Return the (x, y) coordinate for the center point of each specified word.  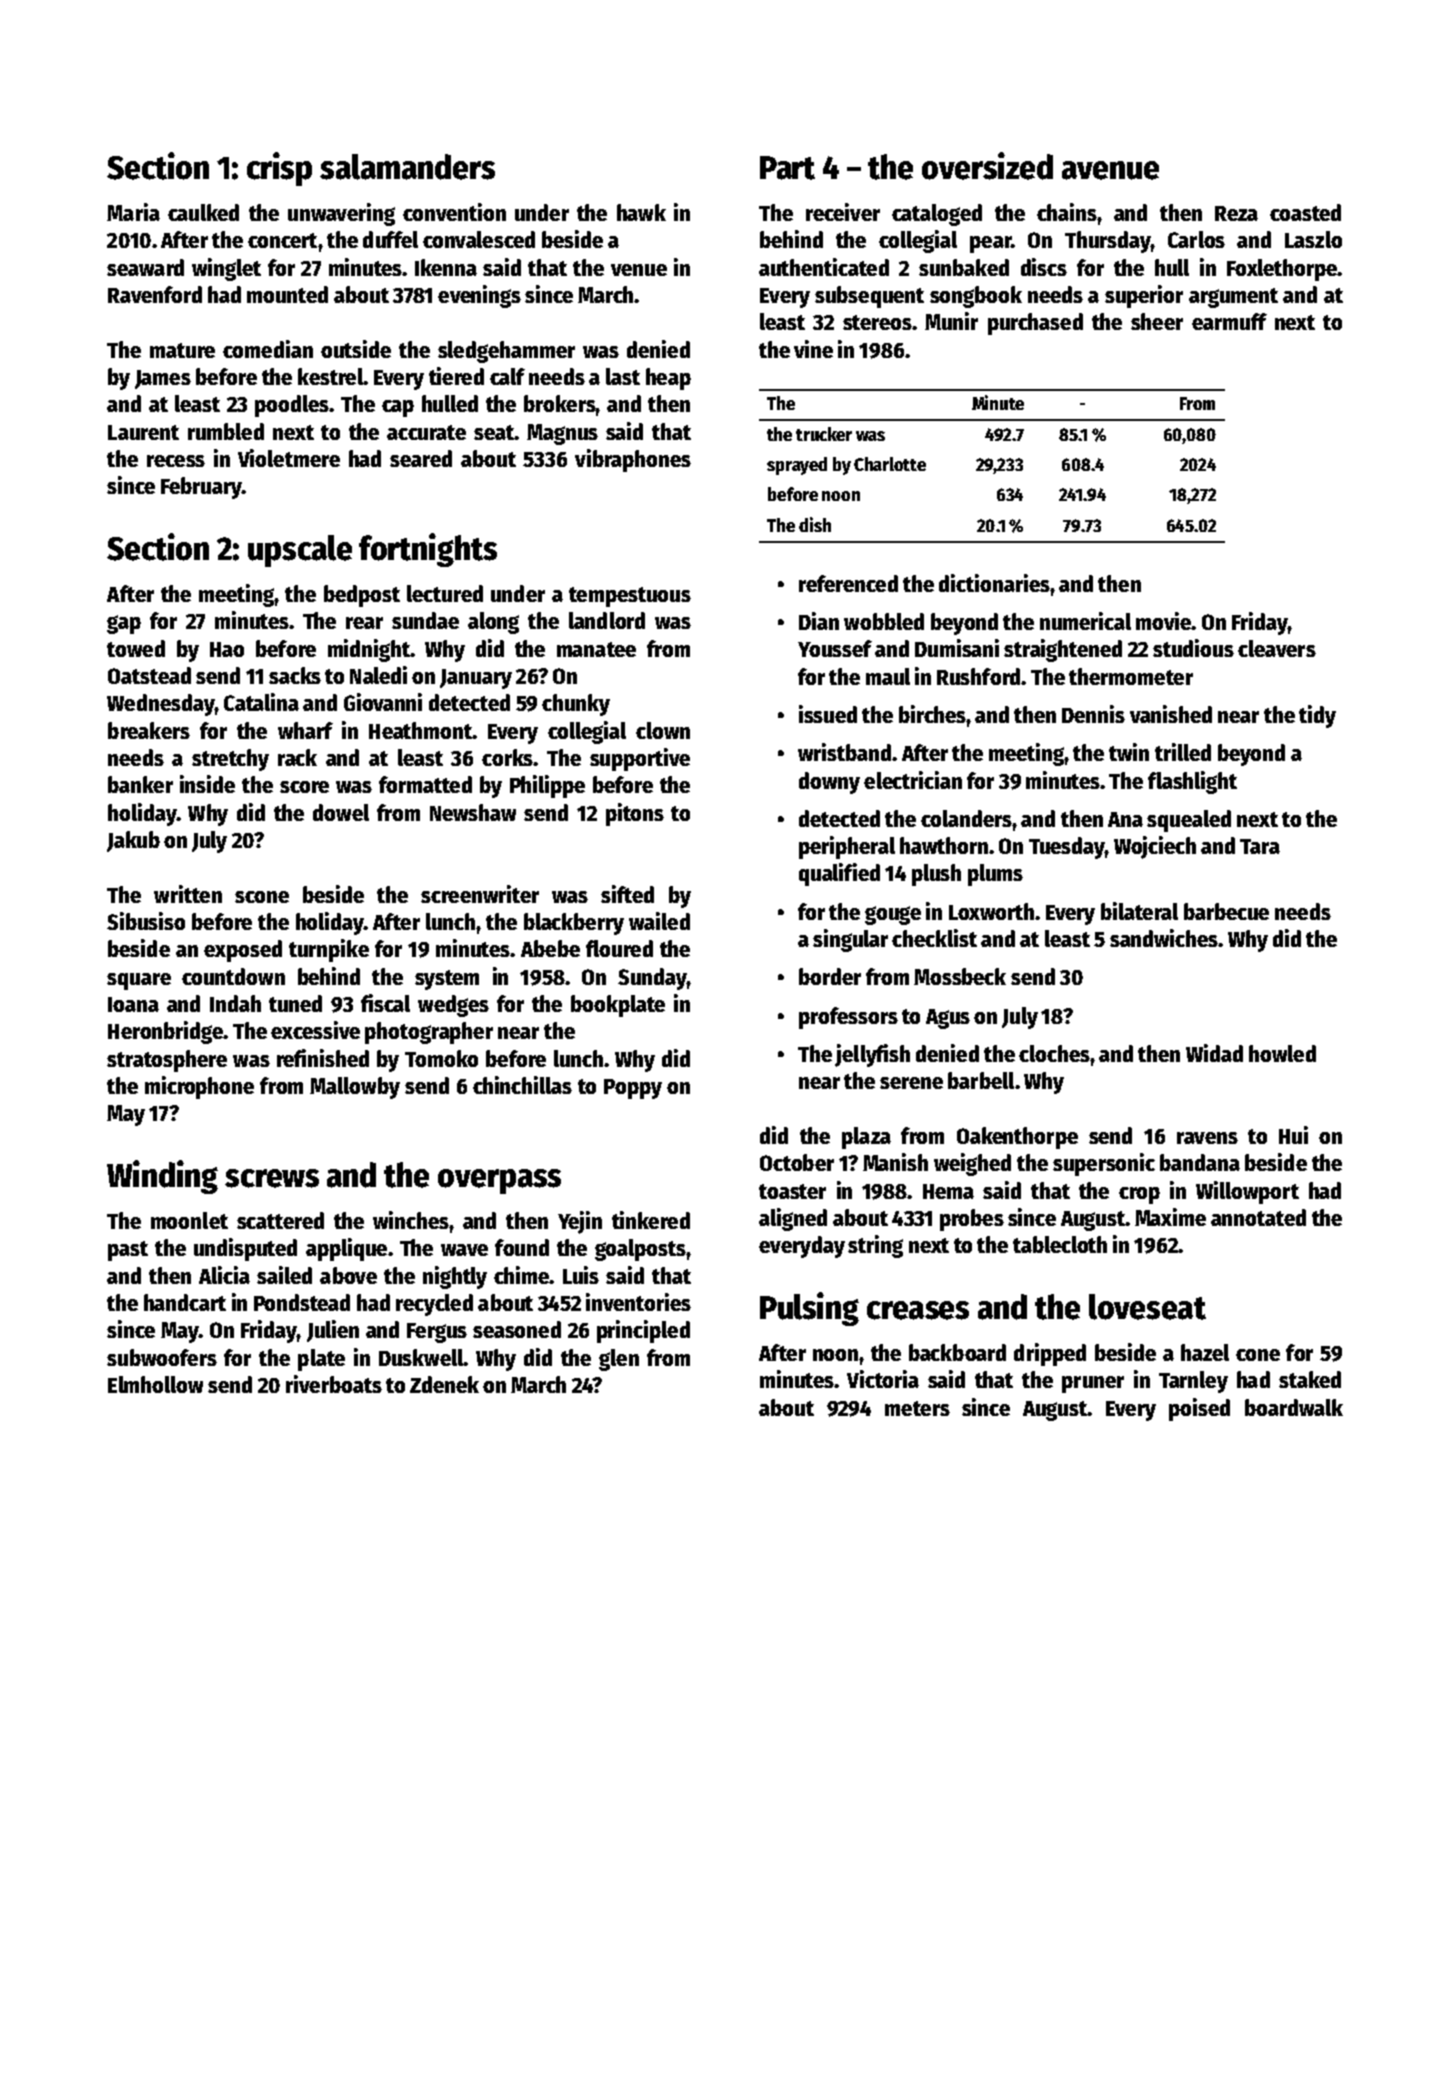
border (830, 976)
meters (917, 1408)
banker (140, 784)
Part (787, 168)
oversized (987, 166)
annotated (1258, 1217)
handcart (185, 1302)
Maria (133, 212)
